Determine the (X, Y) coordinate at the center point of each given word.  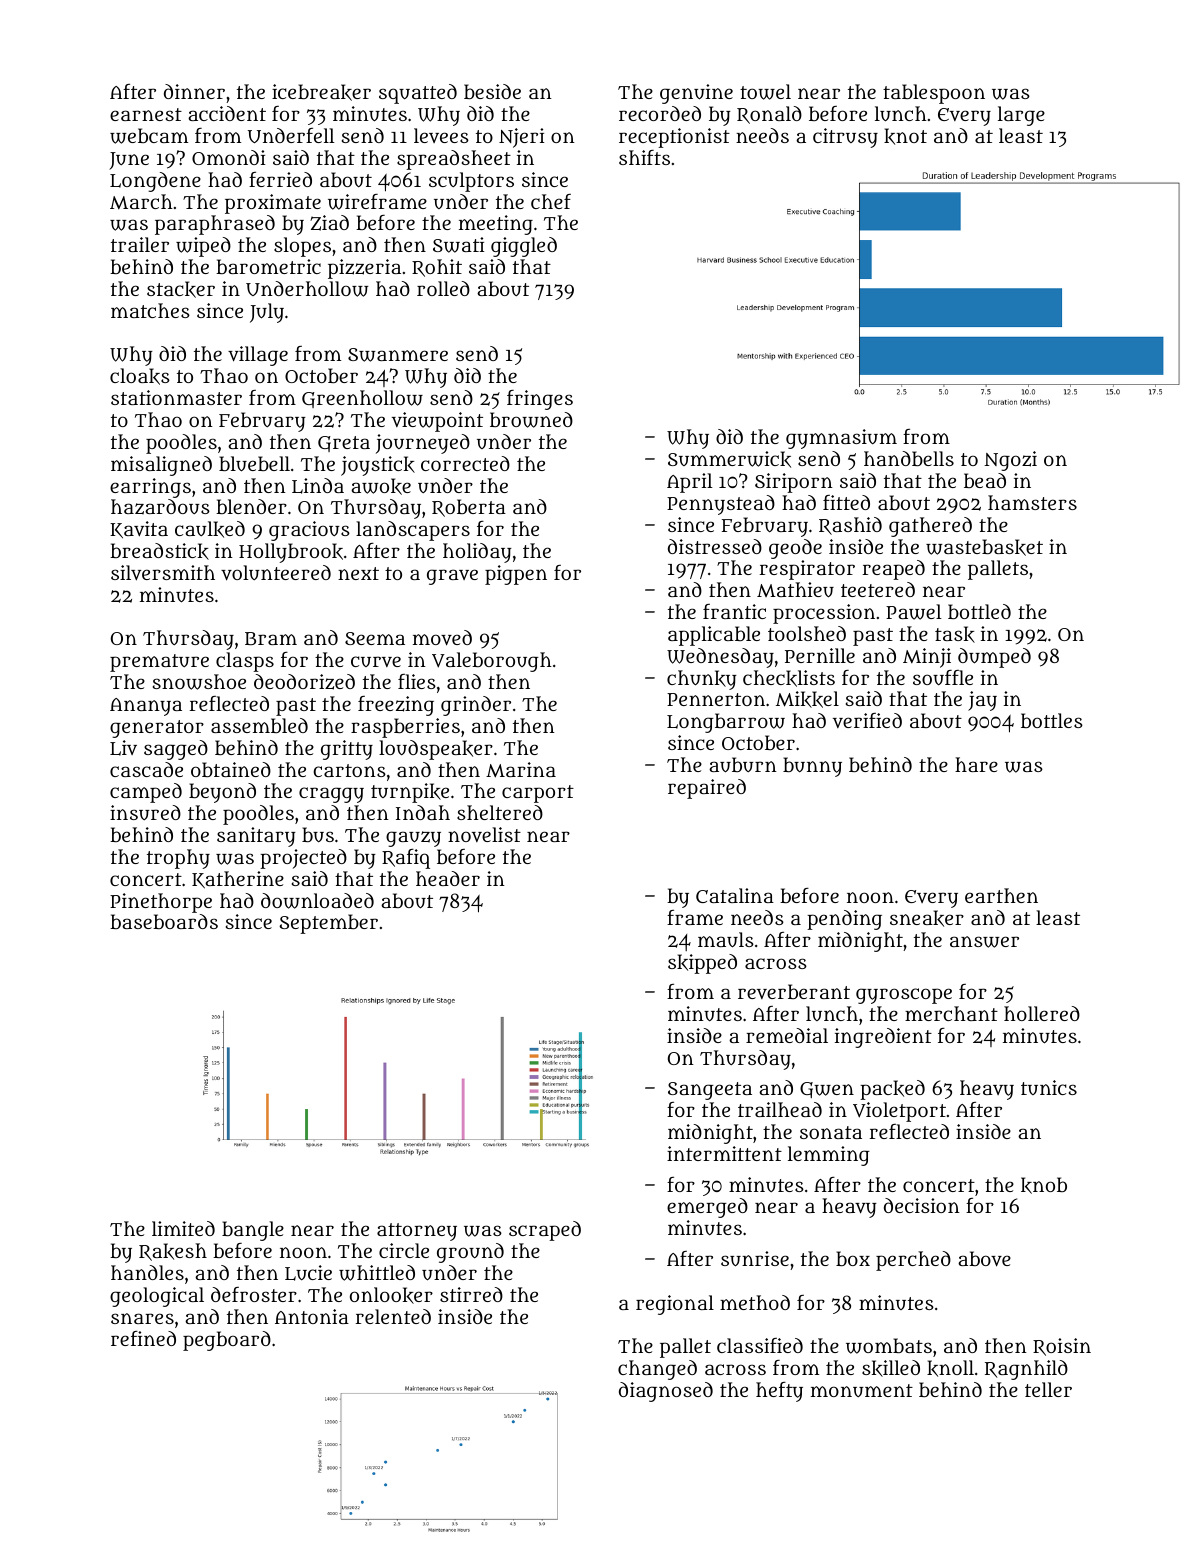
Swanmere (398, 355)
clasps (245, 662)
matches (150, 310)
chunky (702, 680)
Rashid (850, 526)
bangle (253, 1231)
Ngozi (1010, 461)
